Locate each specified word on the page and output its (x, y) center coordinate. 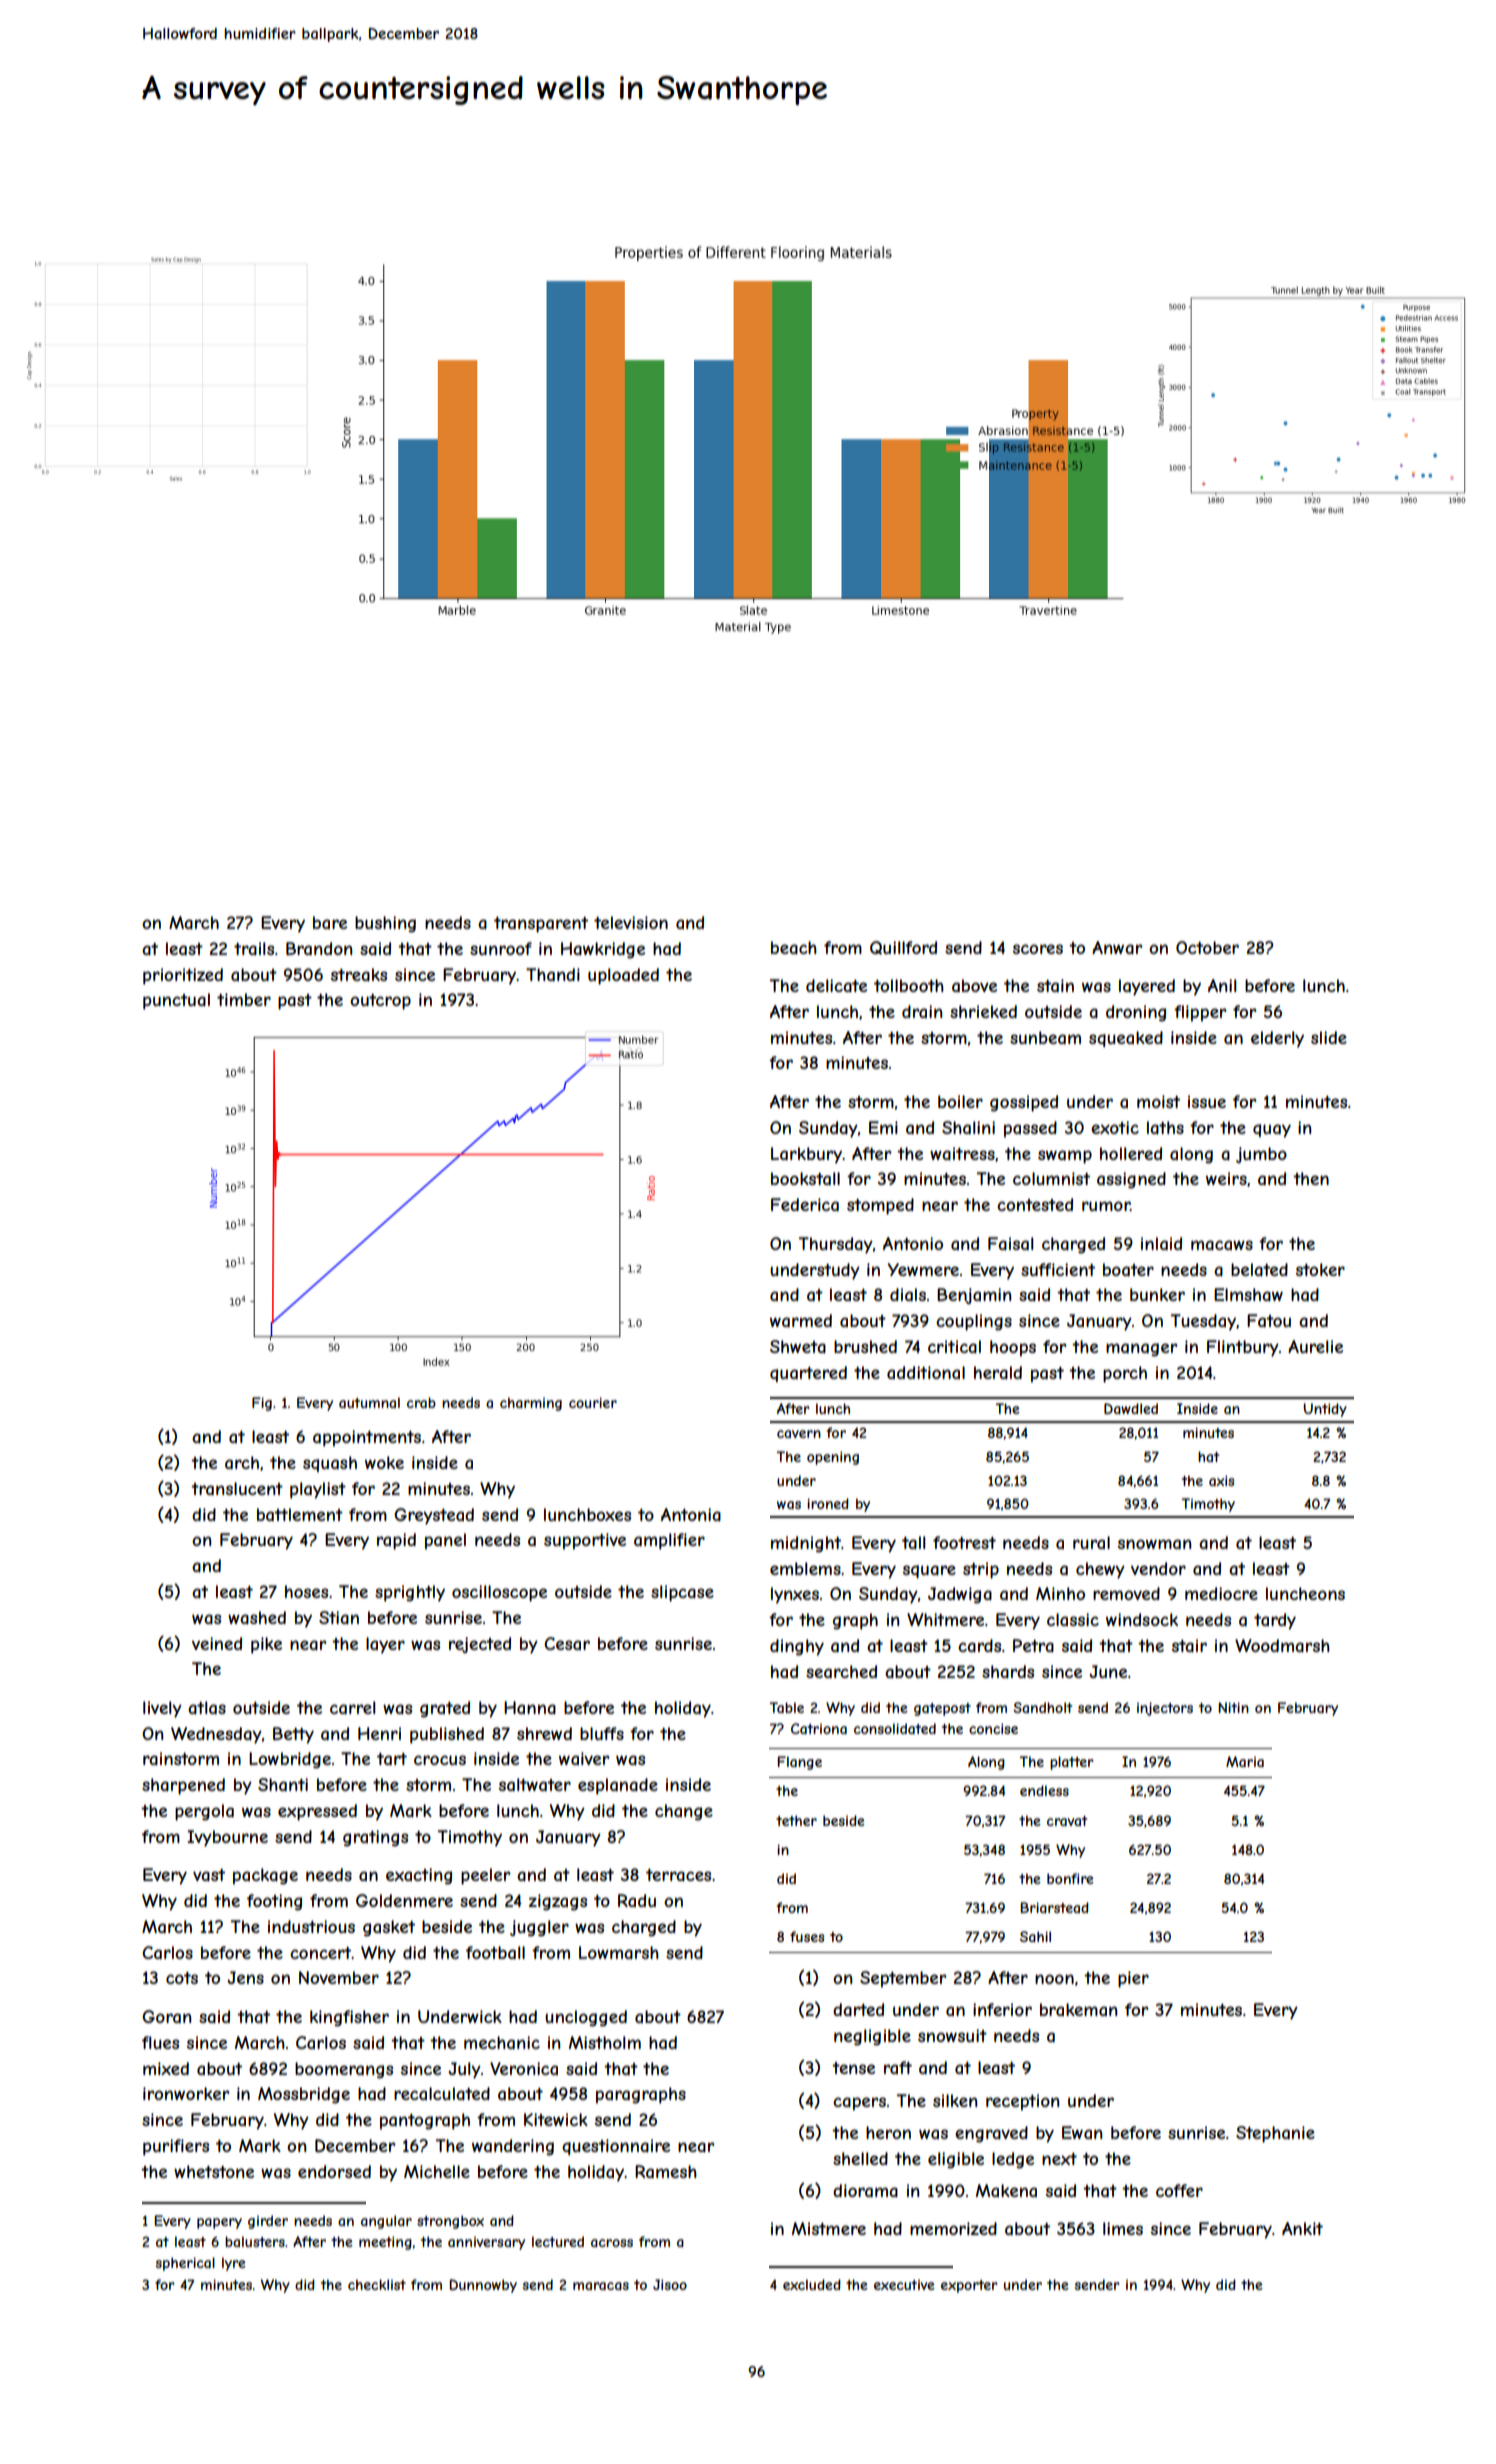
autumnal (369, 1402)
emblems (805, 1568)
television (631, 922)
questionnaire (616, 2147)
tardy (1275, 1621)
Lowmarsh (619, 1952)
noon (1054, 1979)
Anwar (1117, 947)
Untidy (1325, 1410)
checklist (377, 2284)
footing (274, 1902)
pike (266, 1645)
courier (593, 1402)
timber (244, 999)
